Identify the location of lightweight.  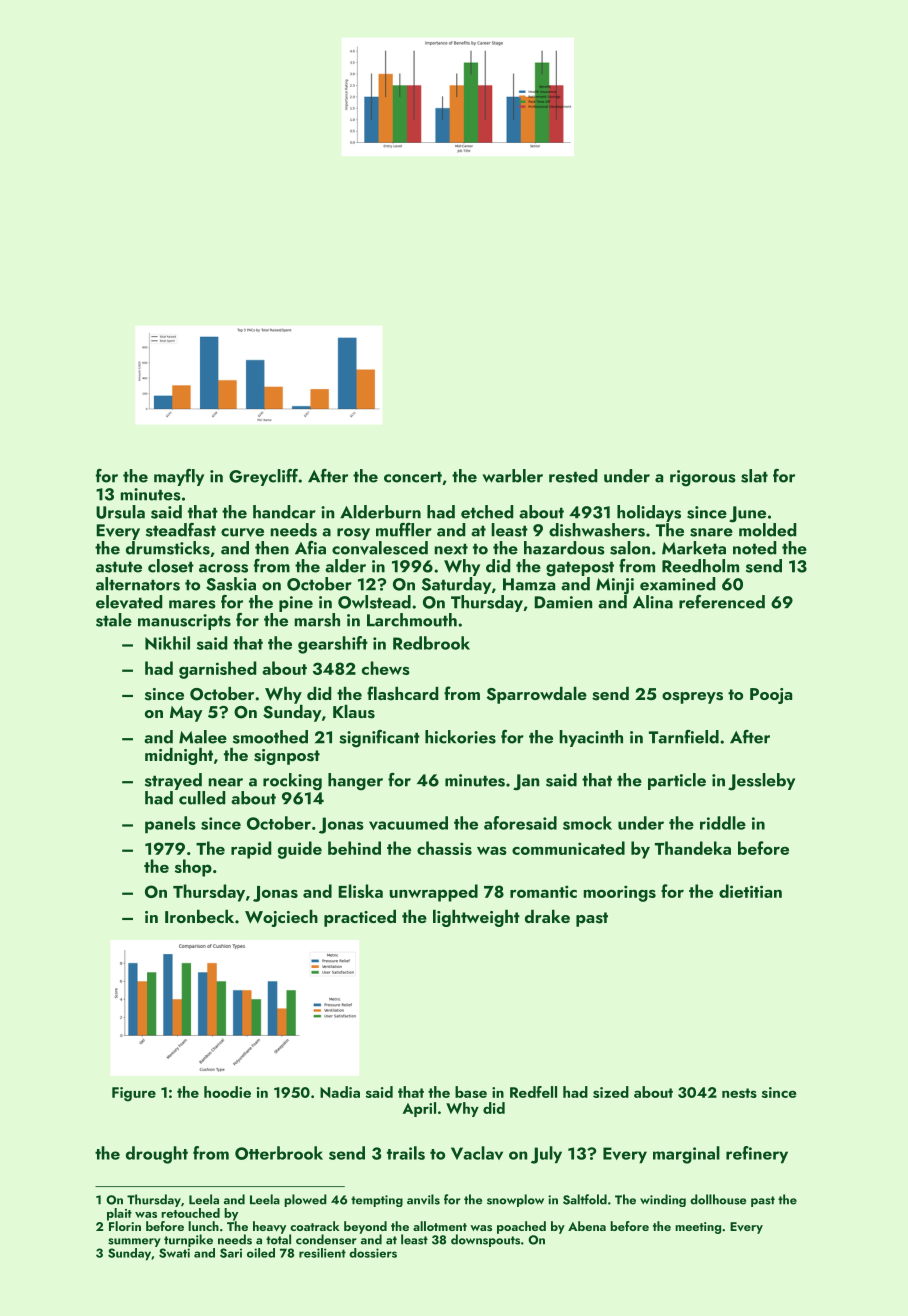
(476, 918).
